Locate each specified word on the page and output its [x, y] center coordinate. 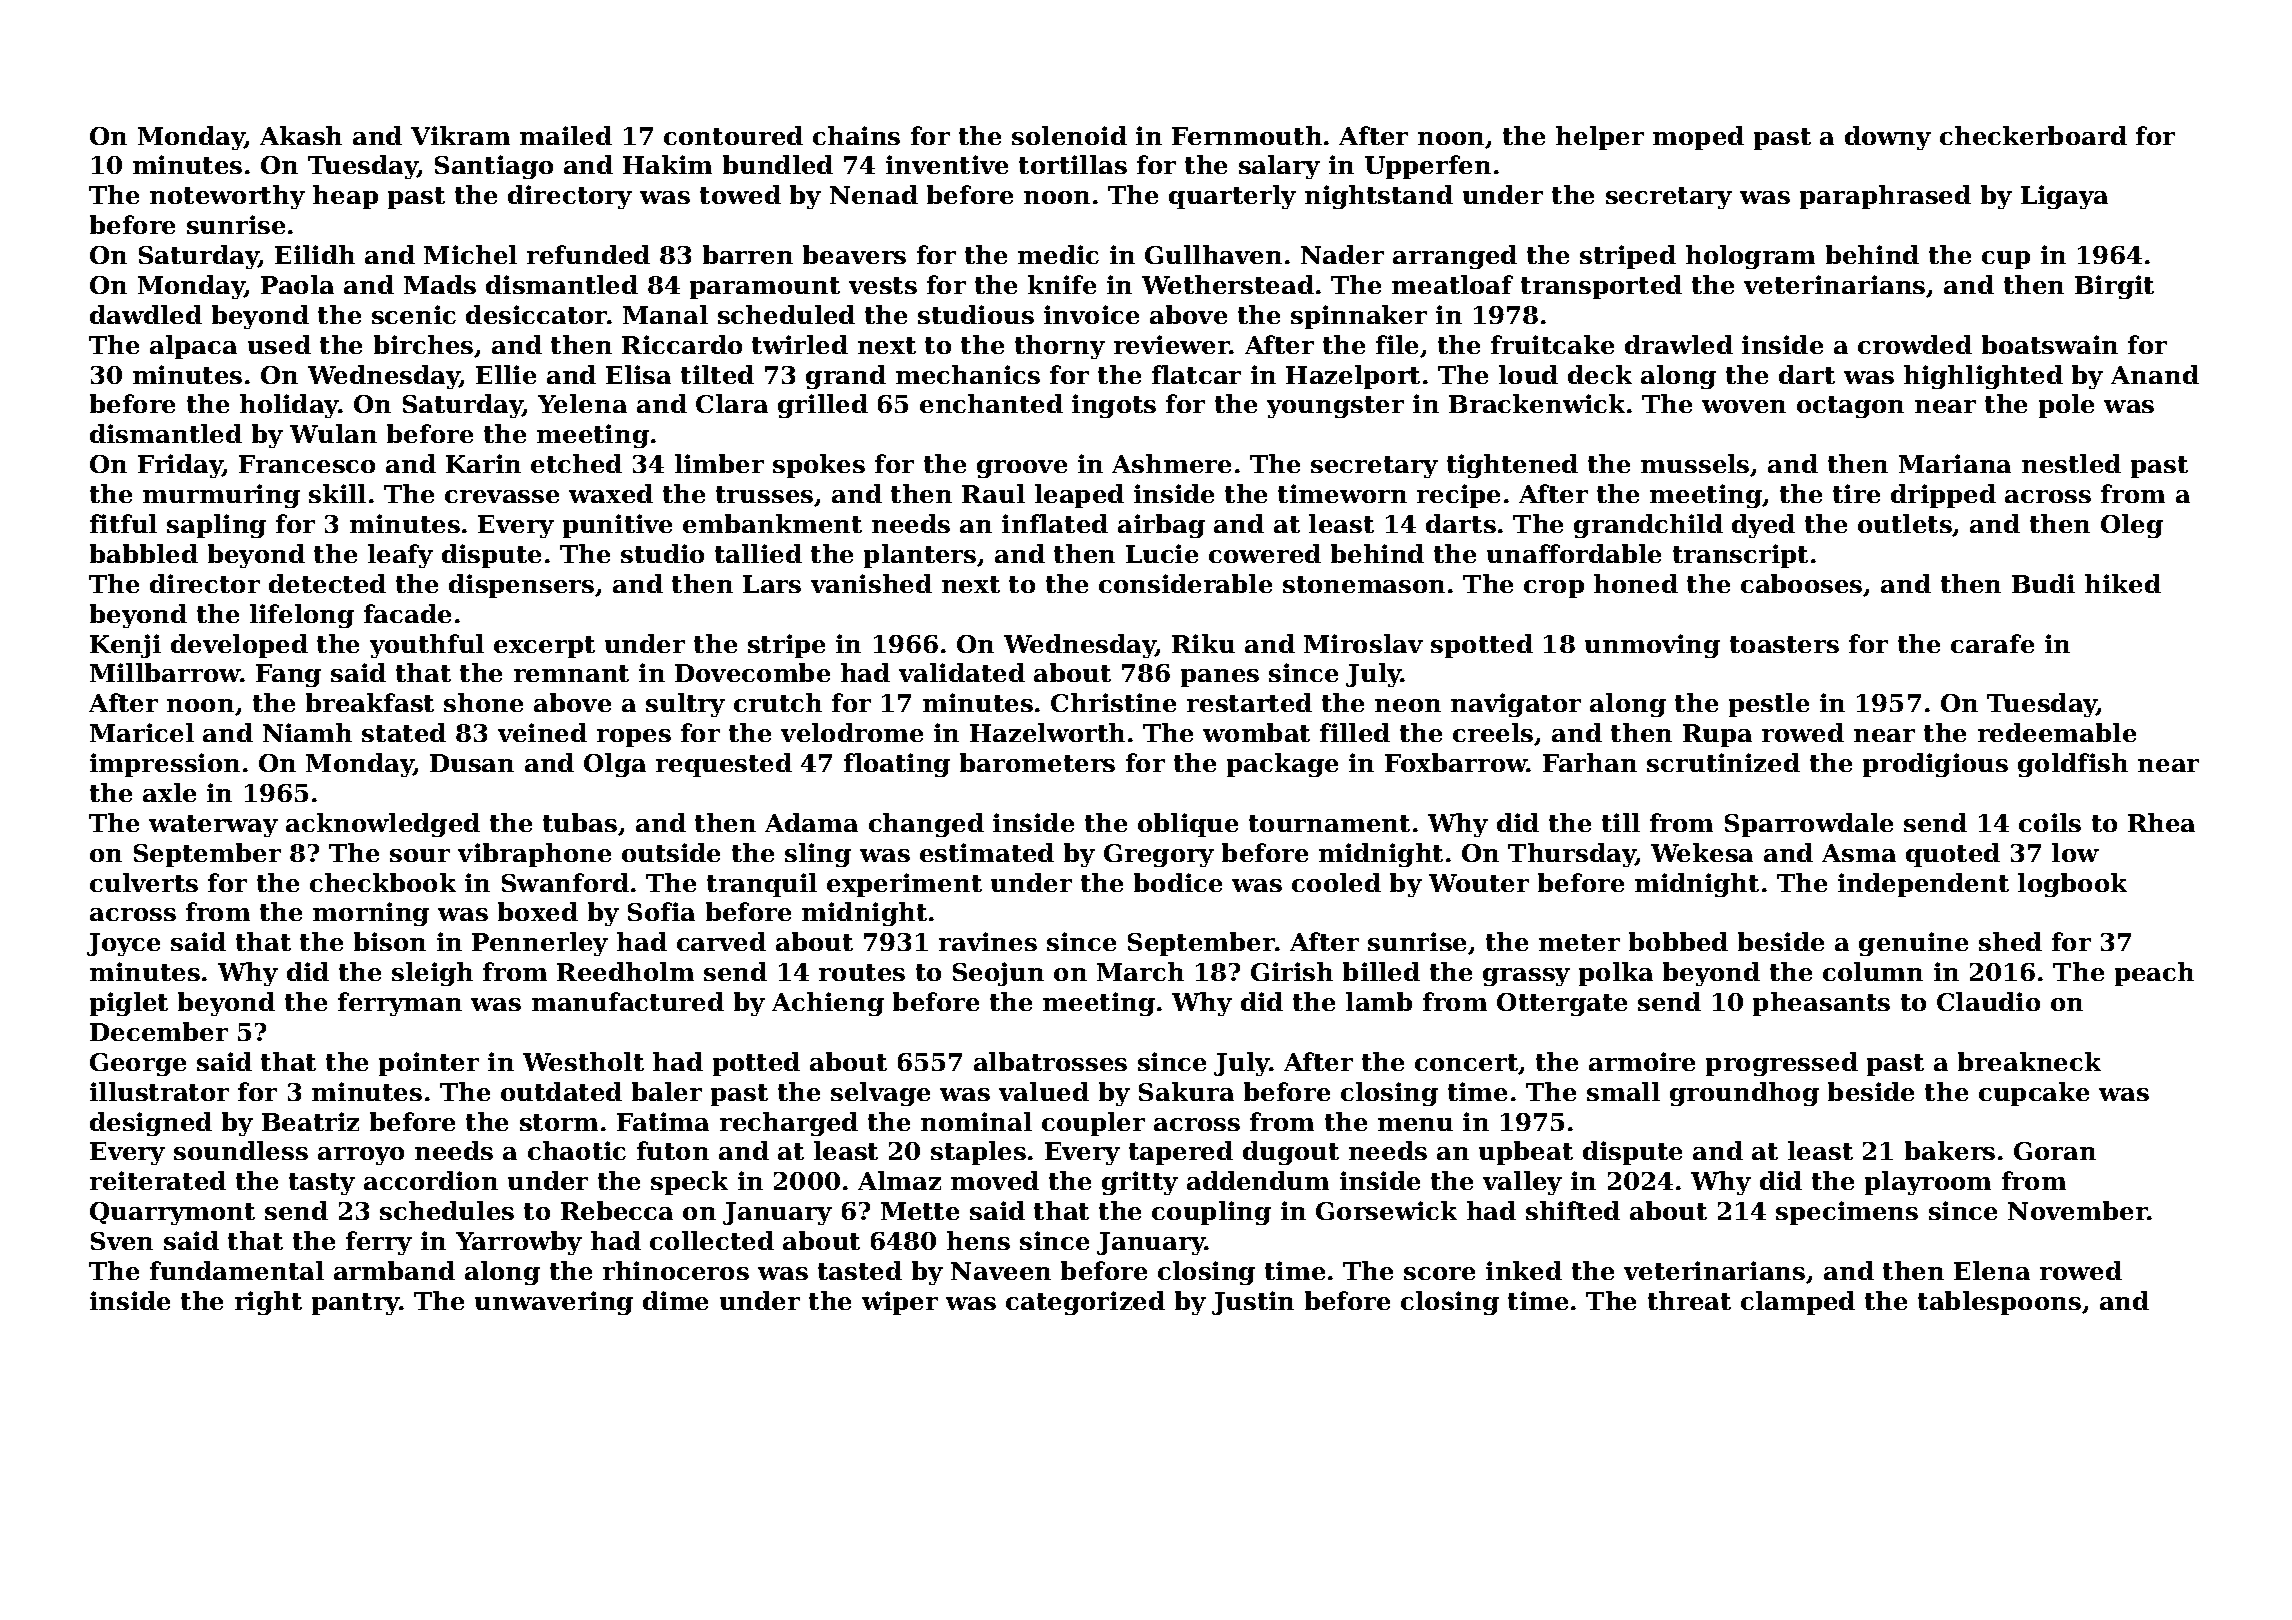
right [268, 1303]
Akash [301, 135]
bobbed [1678, 941]
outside [671, 852]
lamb [1379, 1001]
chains [856, 135]
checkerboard [2033, 135]
